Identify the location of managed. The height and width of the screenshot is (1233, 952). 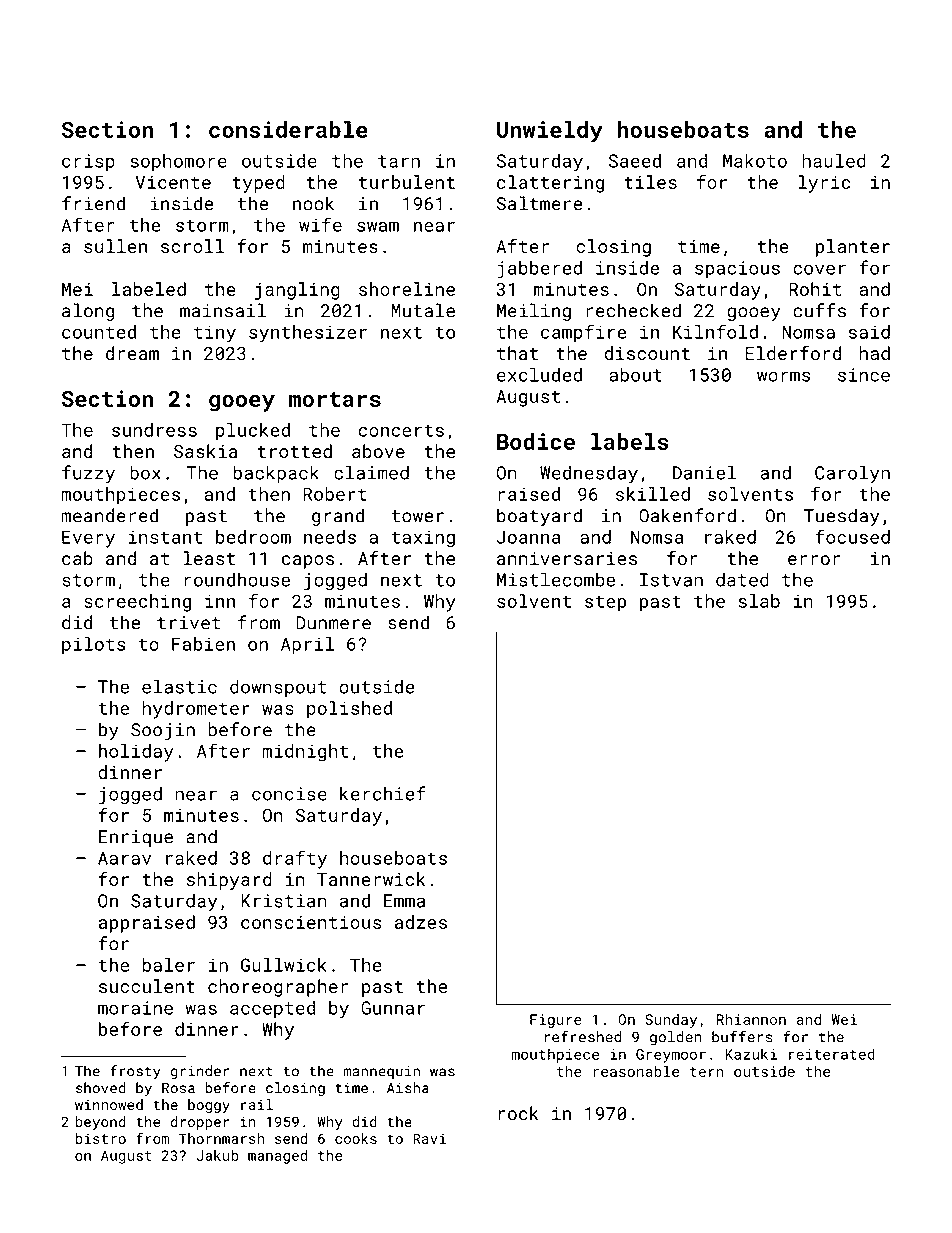
(277, 1157).
